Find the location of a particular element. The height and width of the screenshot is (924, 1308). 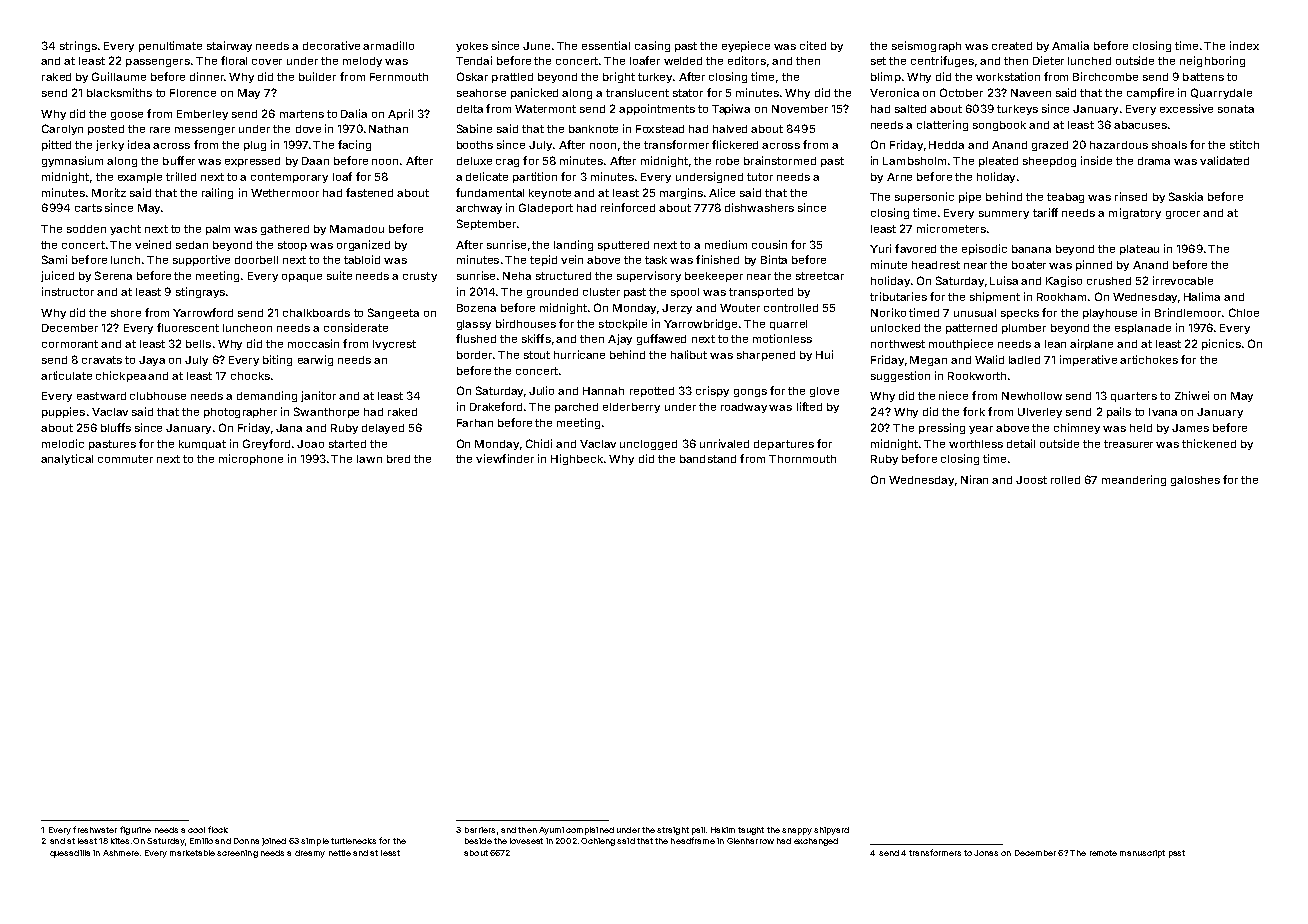

yokes is located at coordinates (472, 47).
